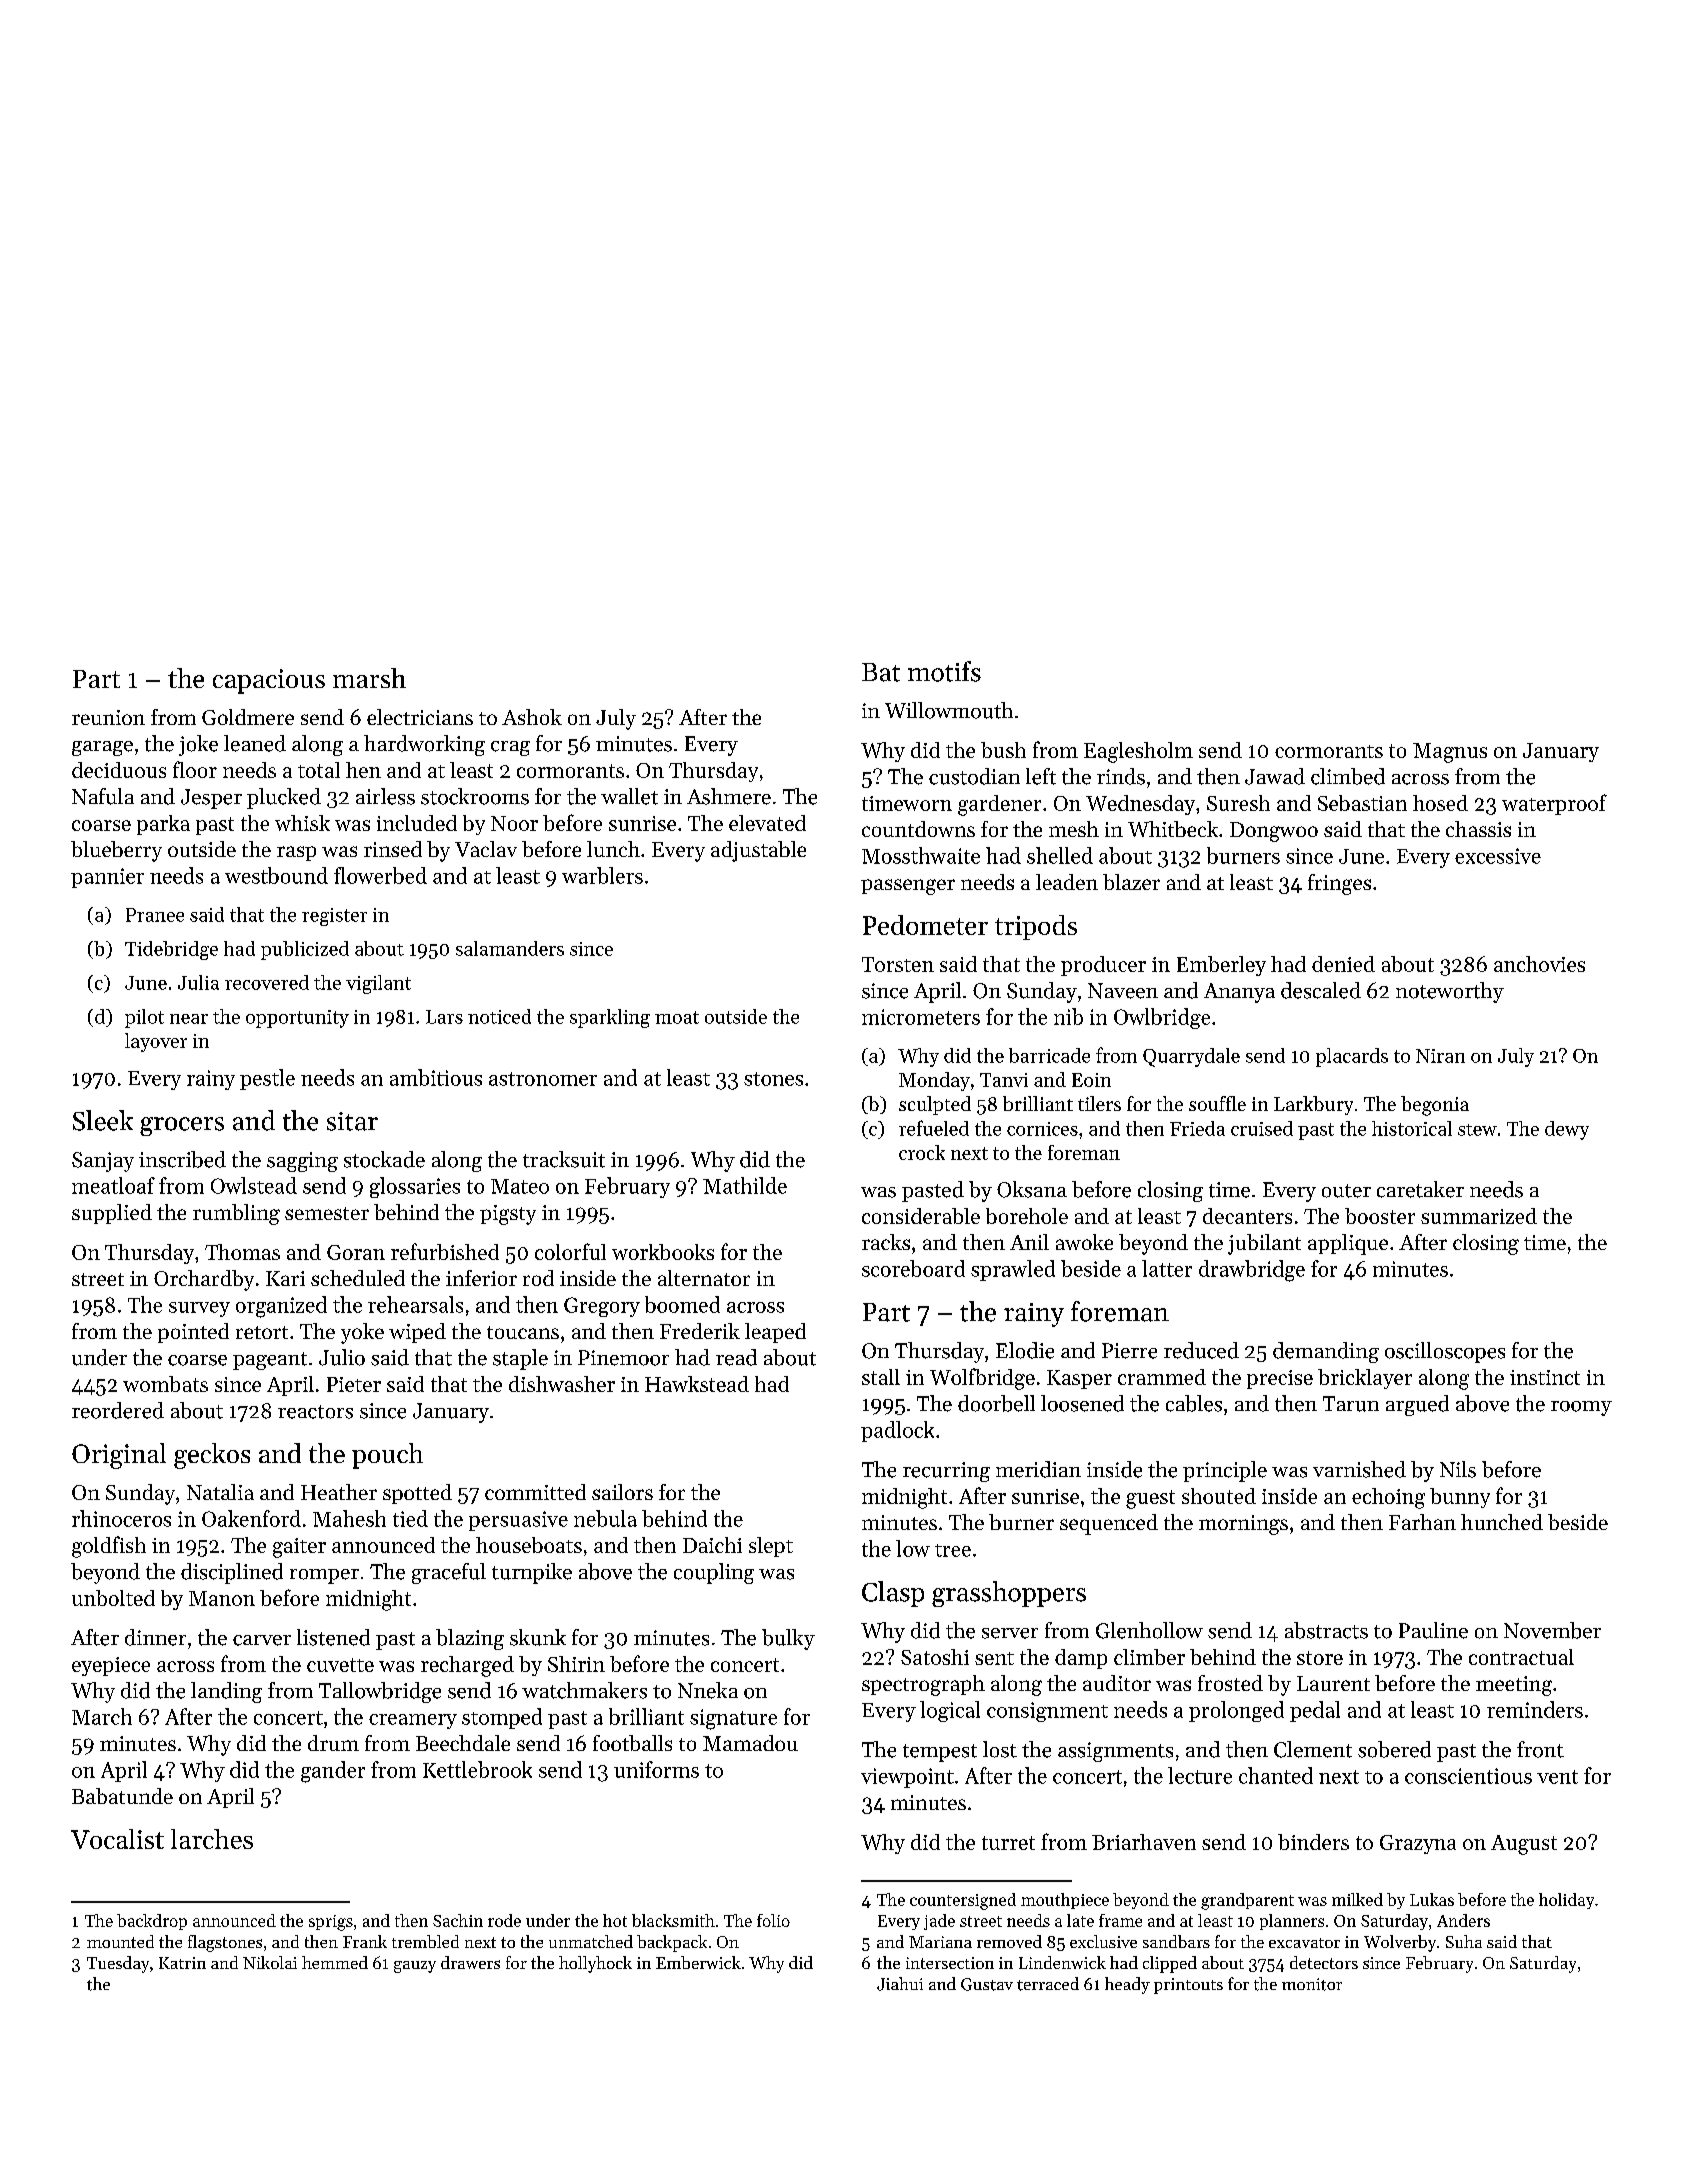 This page has width=1683, height=2178. Describe the element at coordinates (269, 681) in the page. I see `capacious` at that location.
